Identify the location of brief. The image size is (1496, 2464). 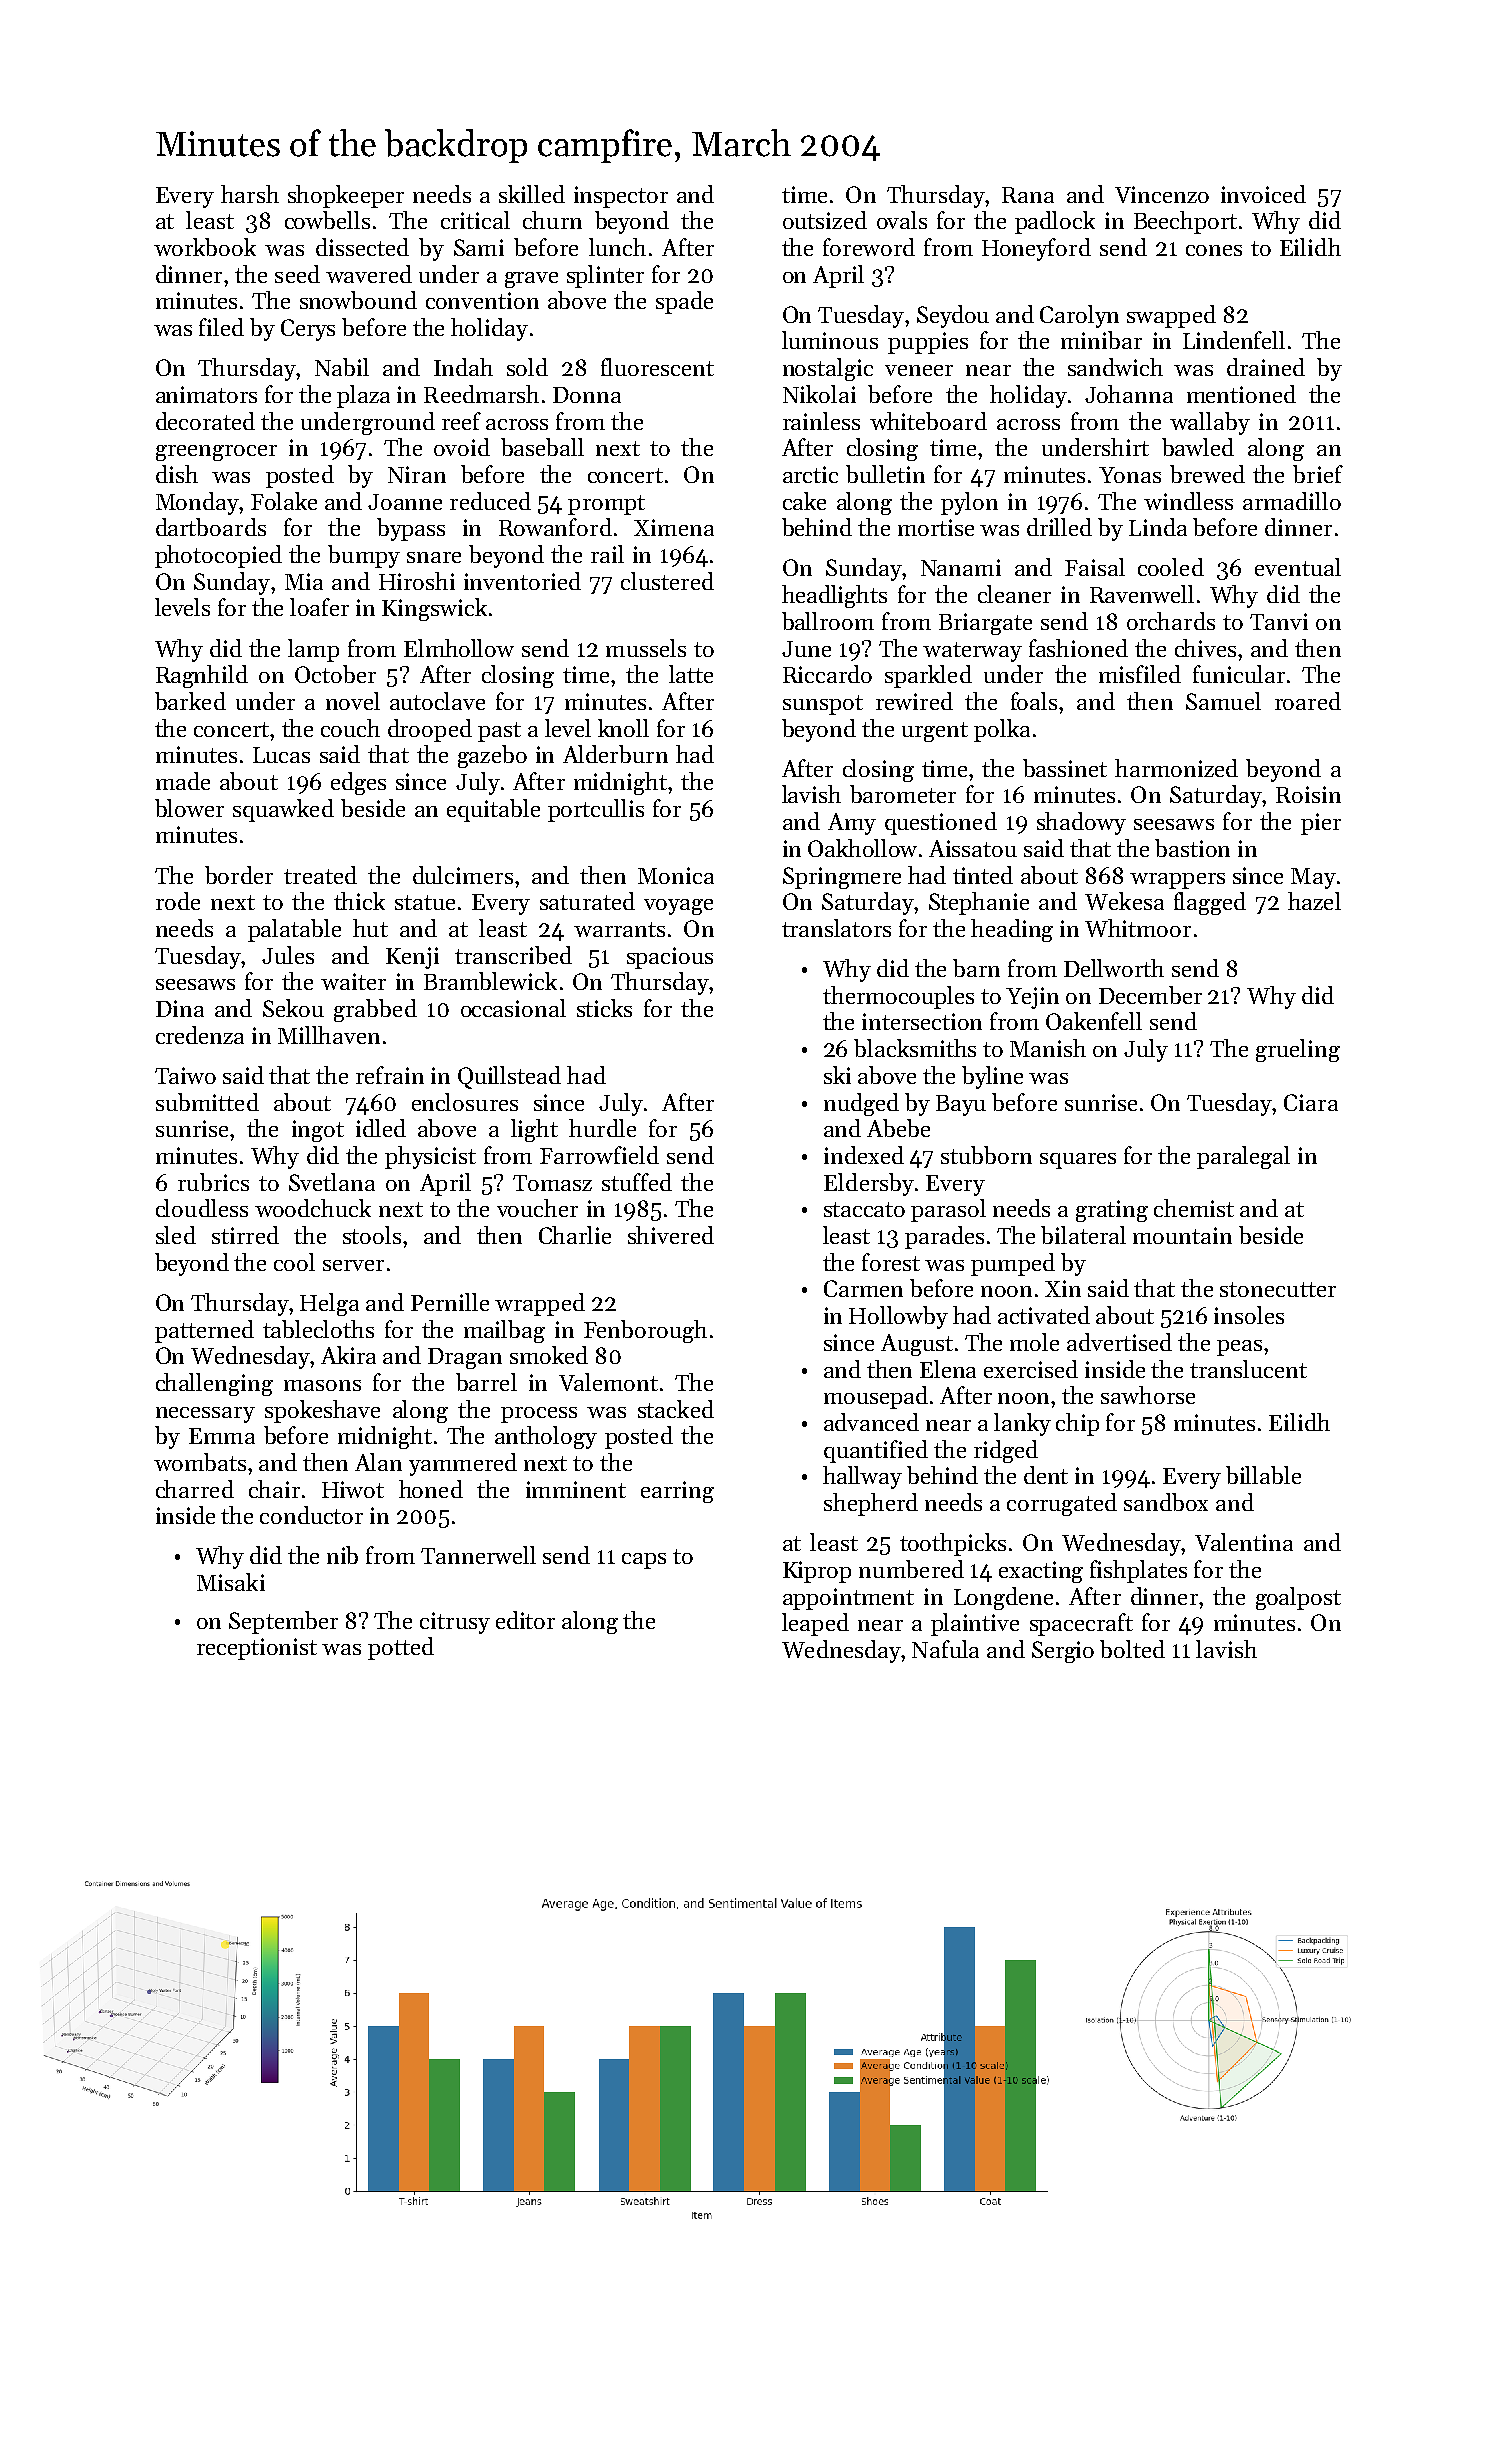
(1318, 474).
